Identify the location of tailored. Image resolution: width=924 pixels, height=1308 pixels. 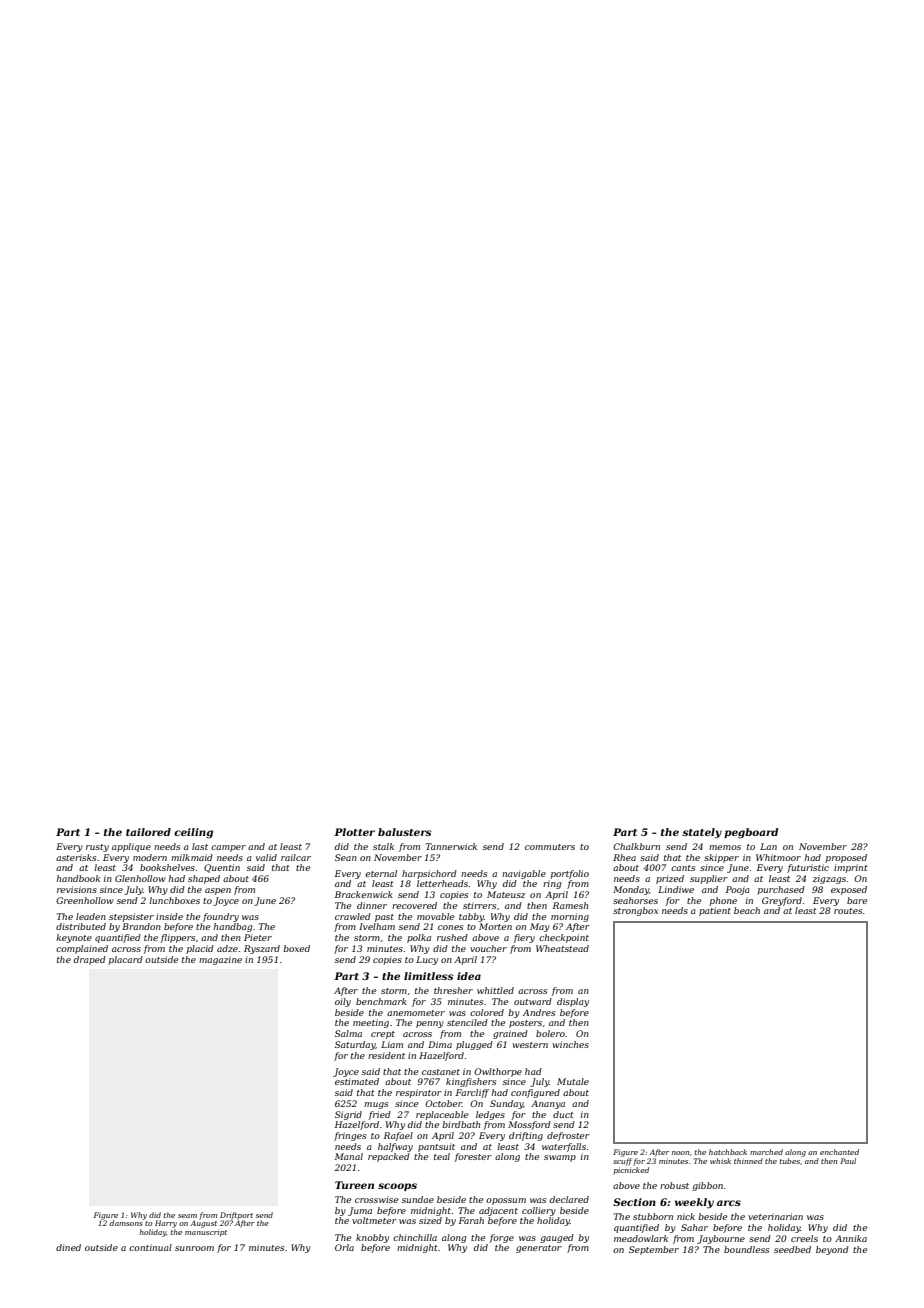
(148, 832).
